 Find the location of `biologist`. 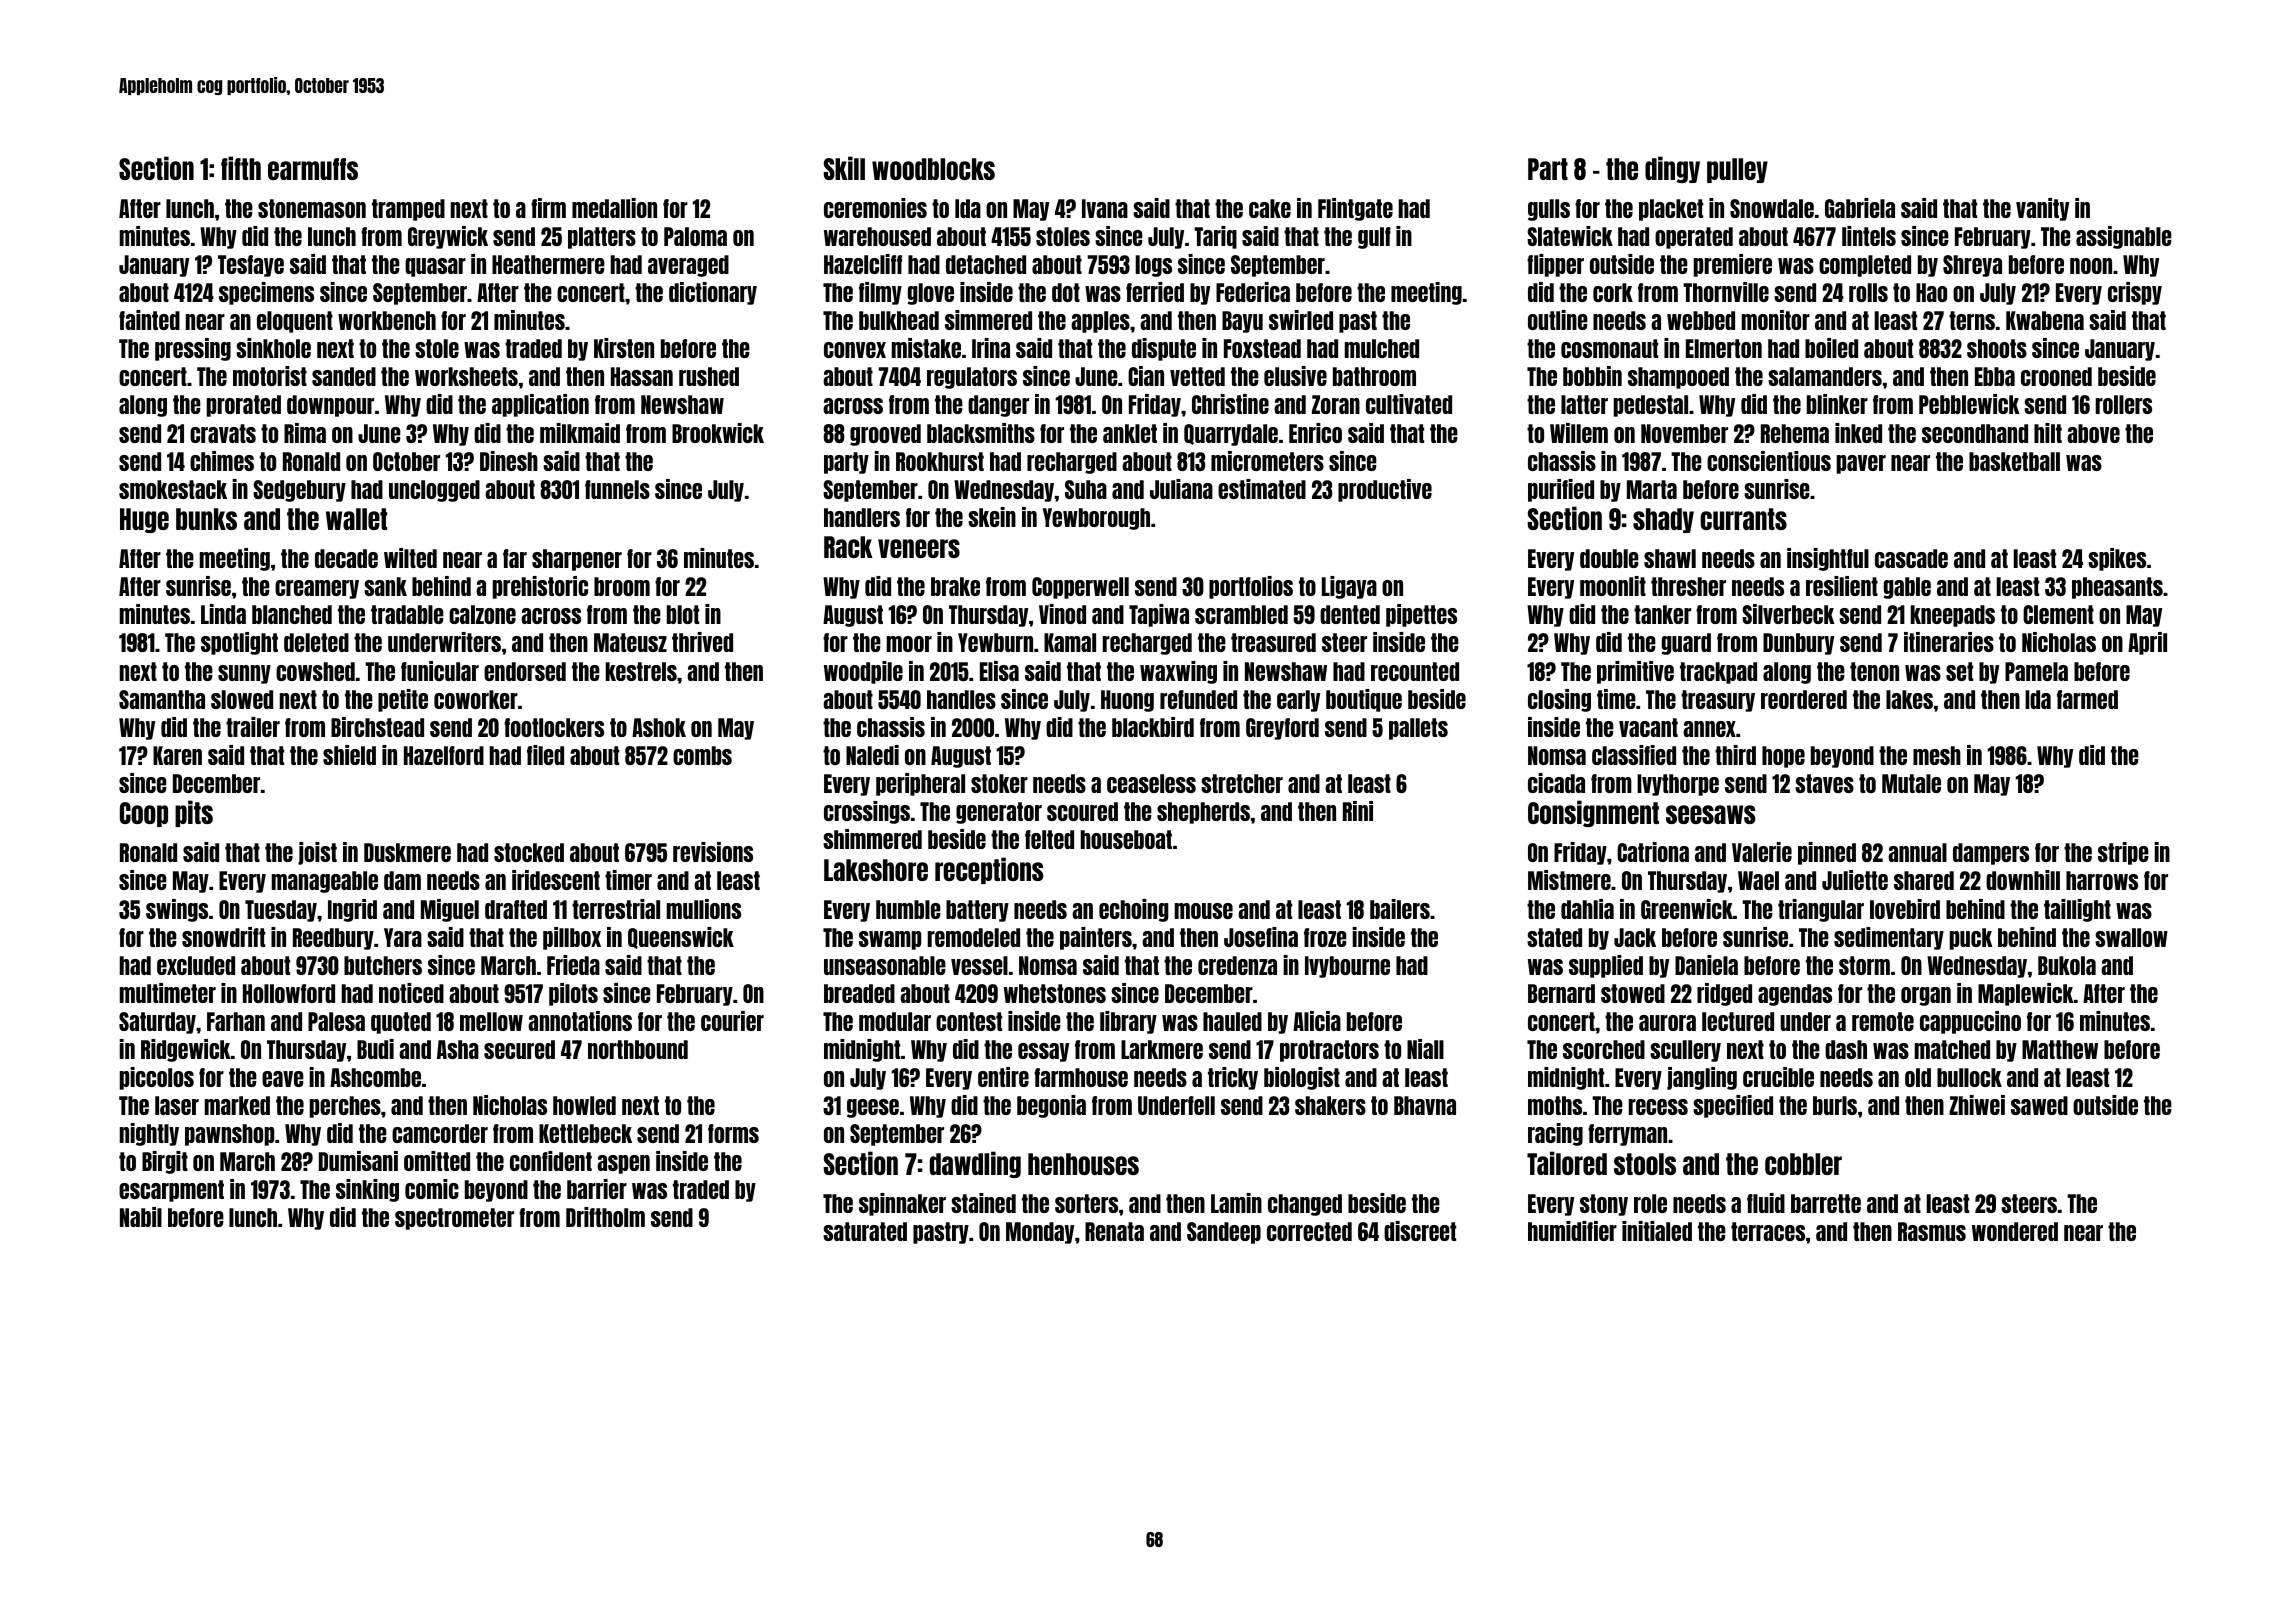

biologist is located at coordinates (1302, 1078).
